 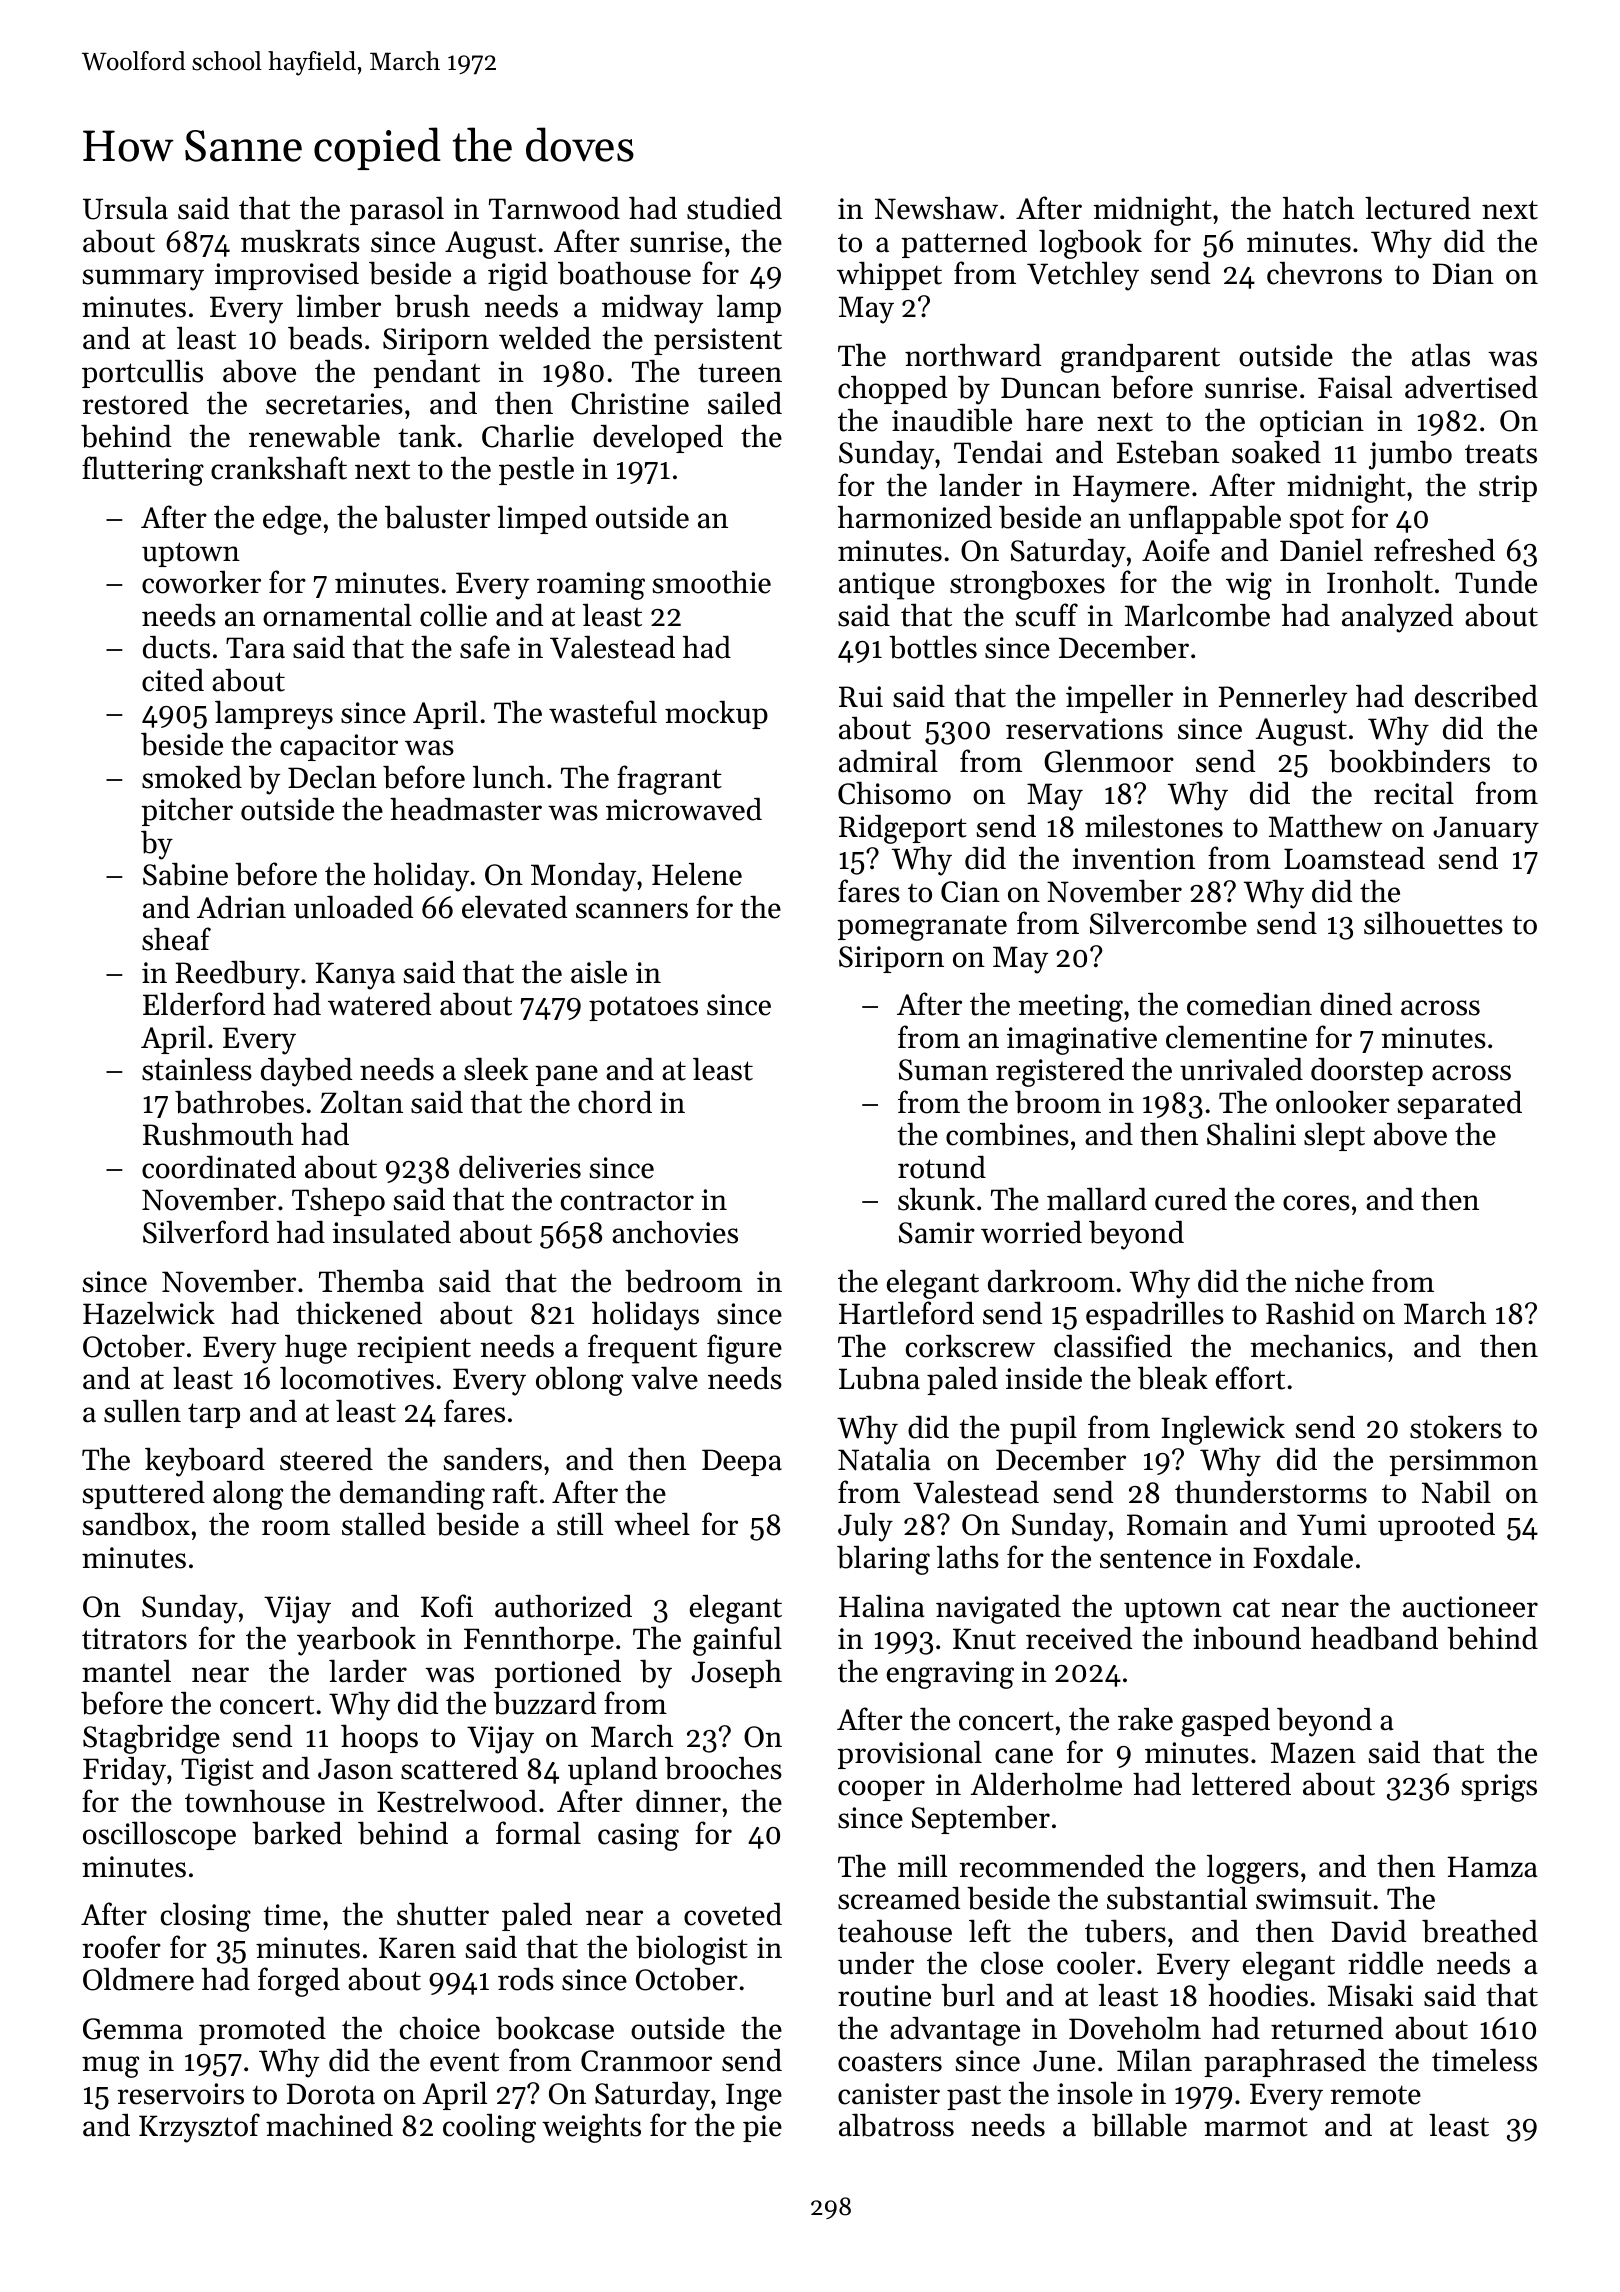 I want to click on Ursula, so click(x=125, y=208).
